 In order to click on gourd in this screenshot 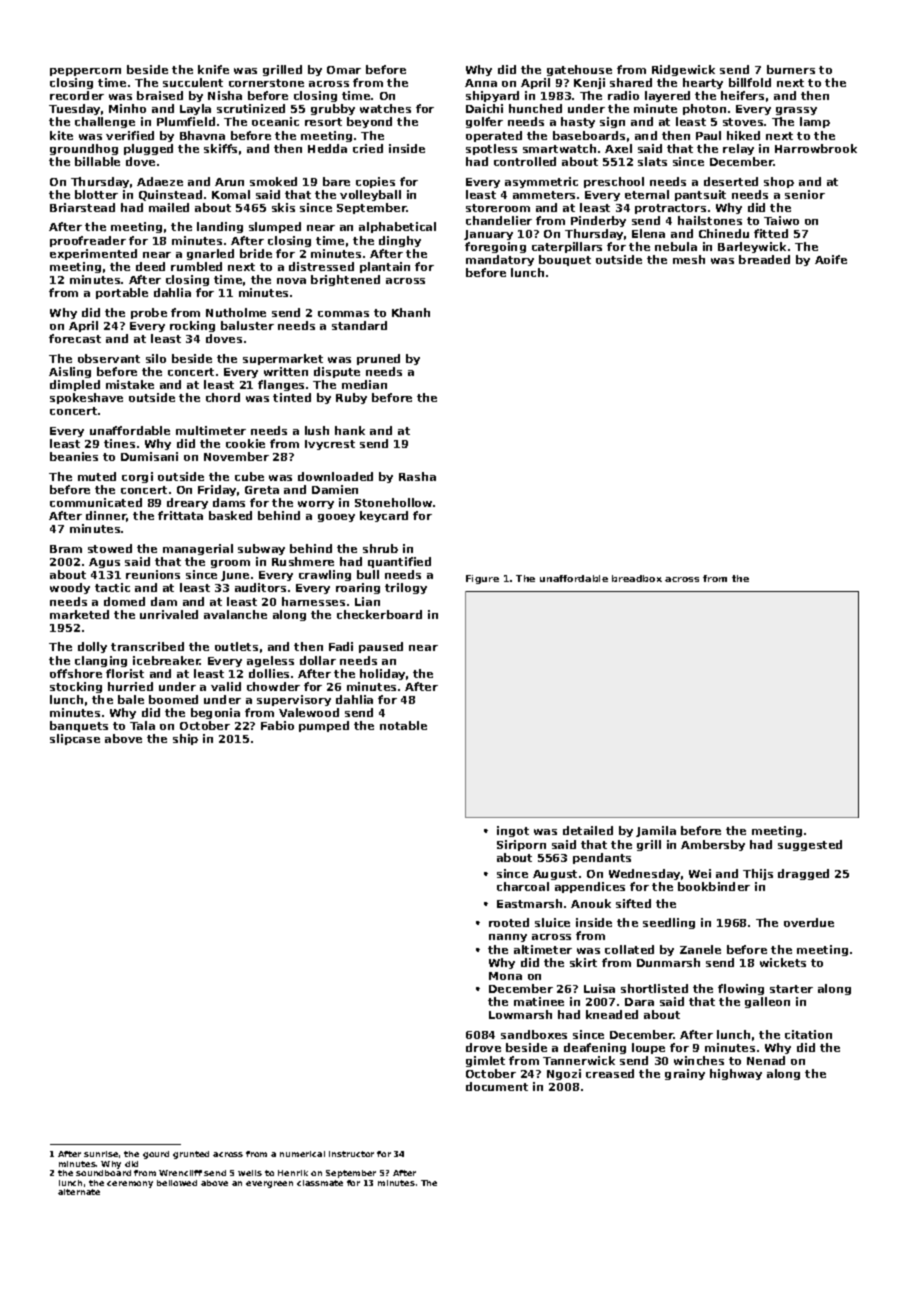, I will do `click(156, 1155)`.
